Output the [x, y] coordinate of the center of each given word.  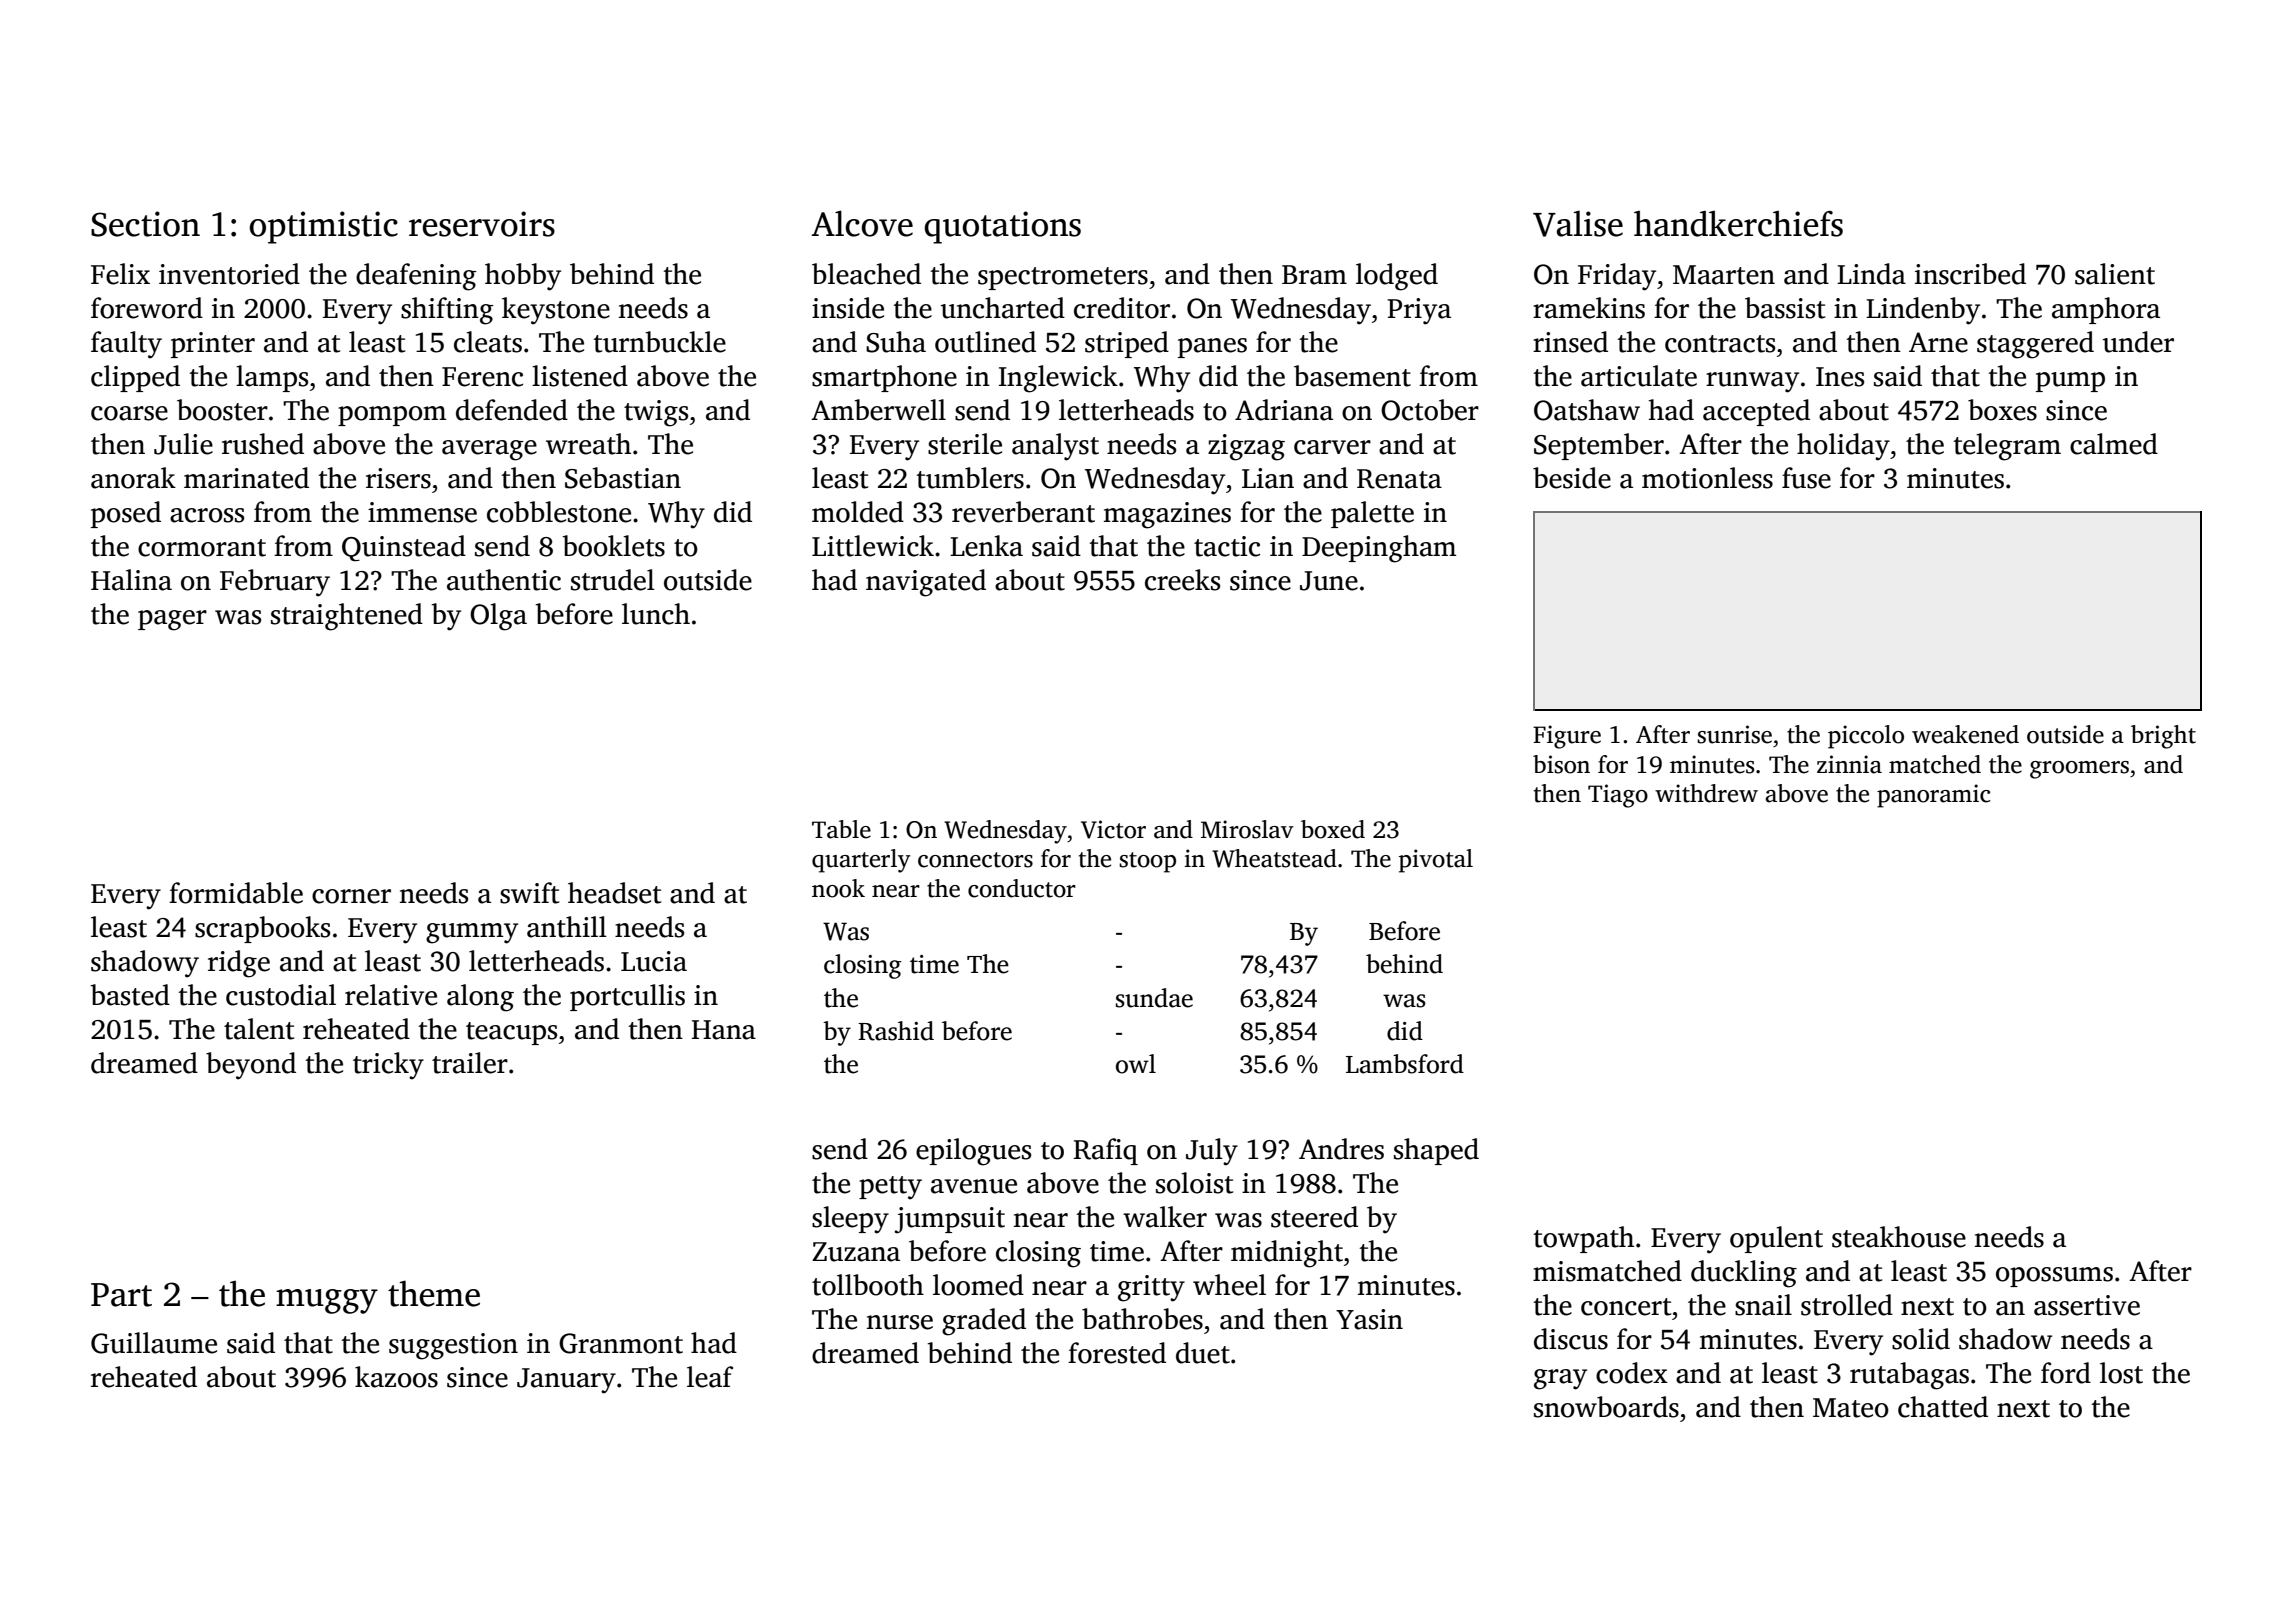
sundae [1154, 998]
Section [145, 224]
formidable [236, 893]
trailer [470, 1063]
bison [1561, 764]
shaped [1436, 1151]
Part [121, 1295]
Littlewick [873, 546]
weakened [1965, 734]
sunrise [1734, 734]
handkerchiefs [1738, 224]
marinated [246, 478]
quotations [1002, 227]
